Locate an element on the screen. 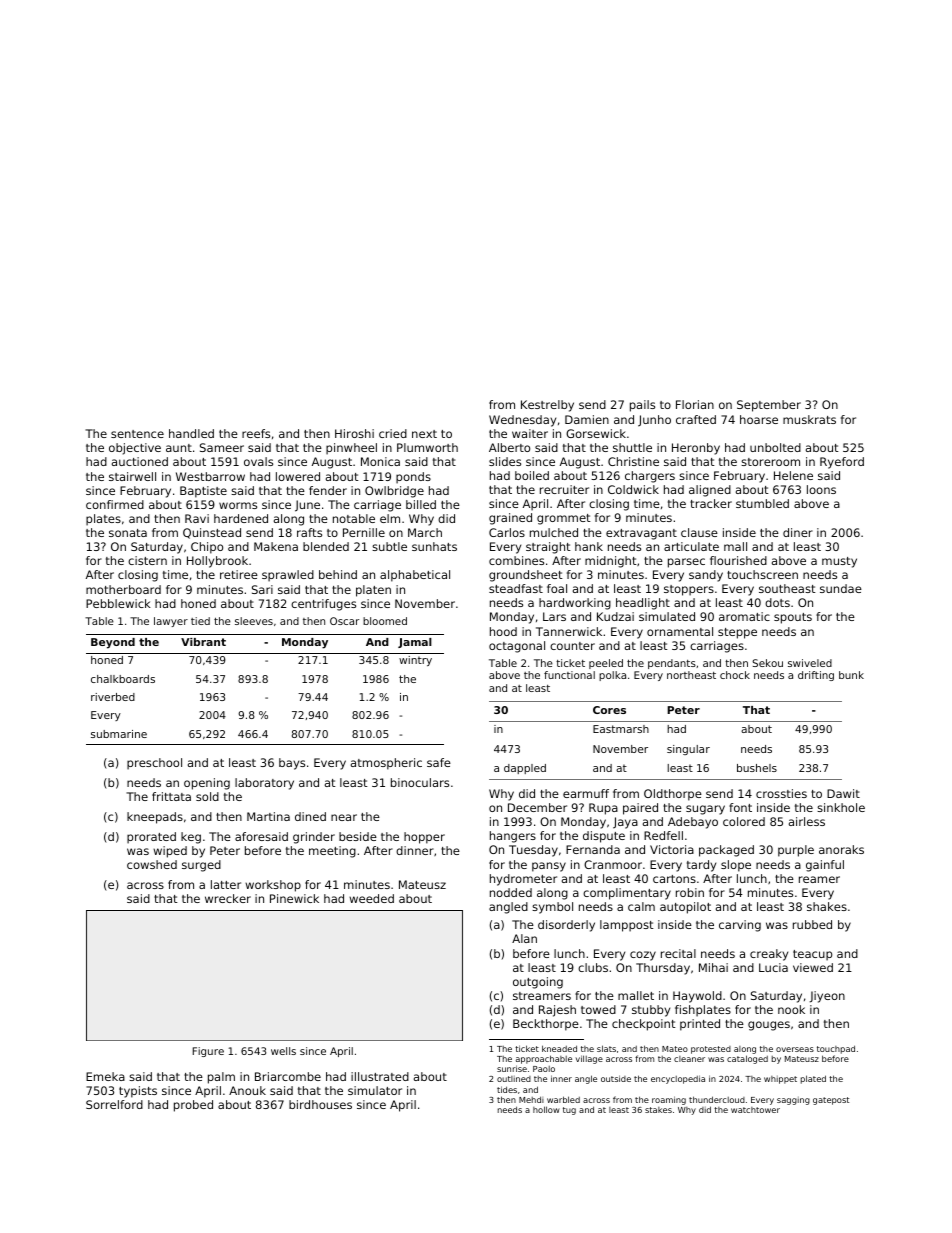  cowshed is located at coordinates (152, 864).
